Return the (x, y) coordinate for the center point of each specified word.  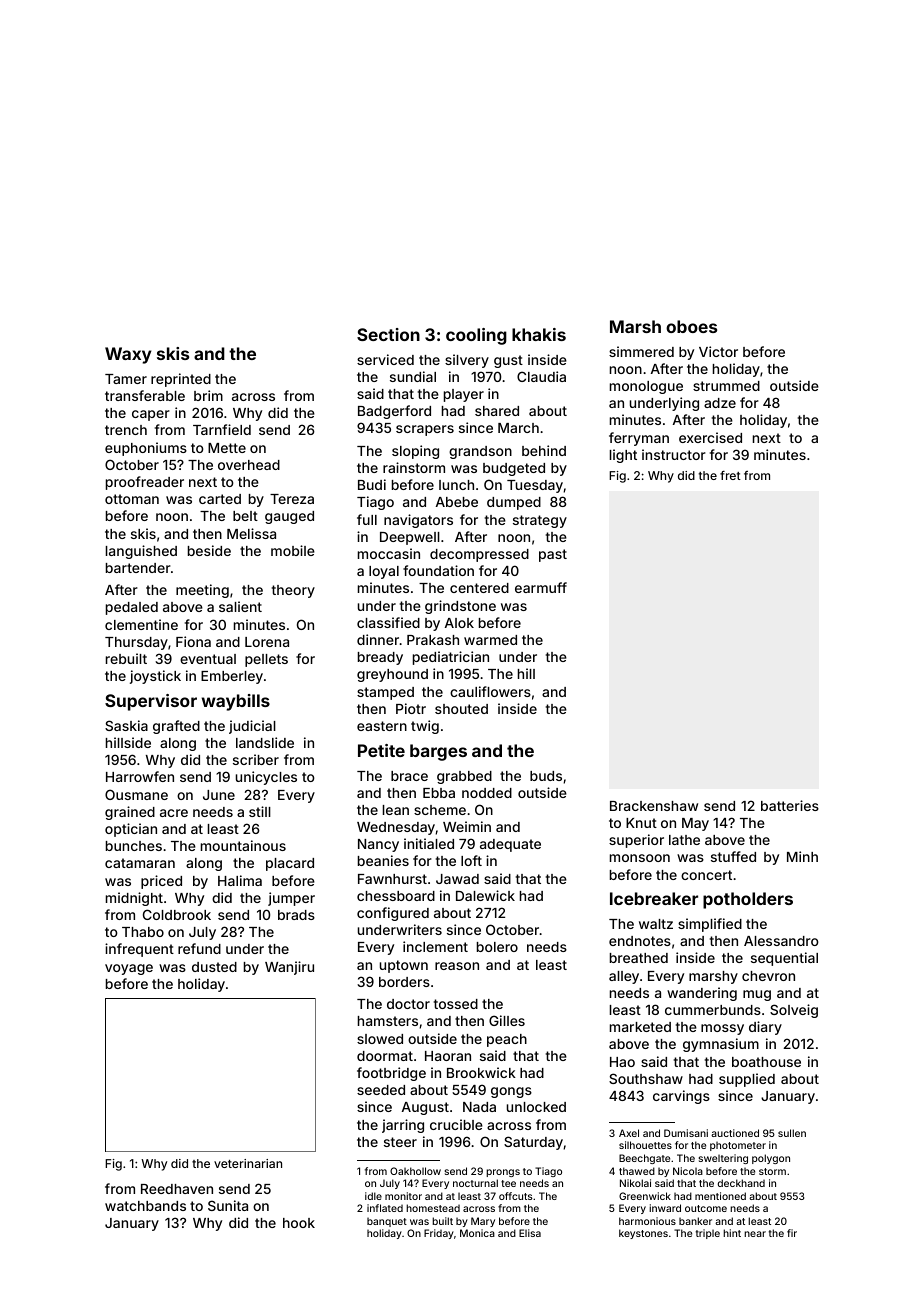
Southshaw (646, 1078)
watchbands (145, 1206)
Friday (439, 1234)
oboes (691, 326)
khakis (539, 334)
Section (388, 334)
